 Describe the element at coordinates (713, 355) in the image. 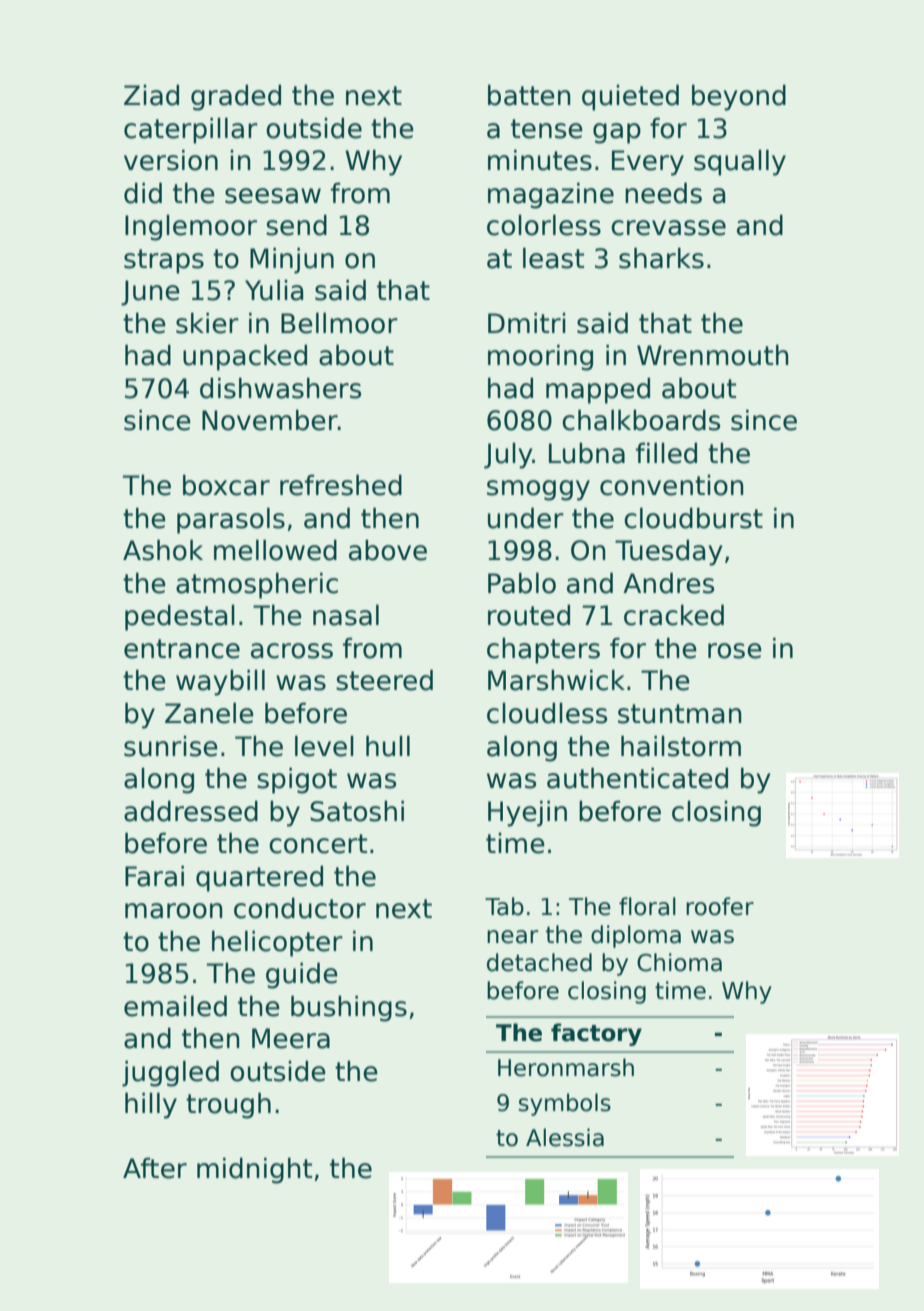

I see `Wrenmouth` at that location.
